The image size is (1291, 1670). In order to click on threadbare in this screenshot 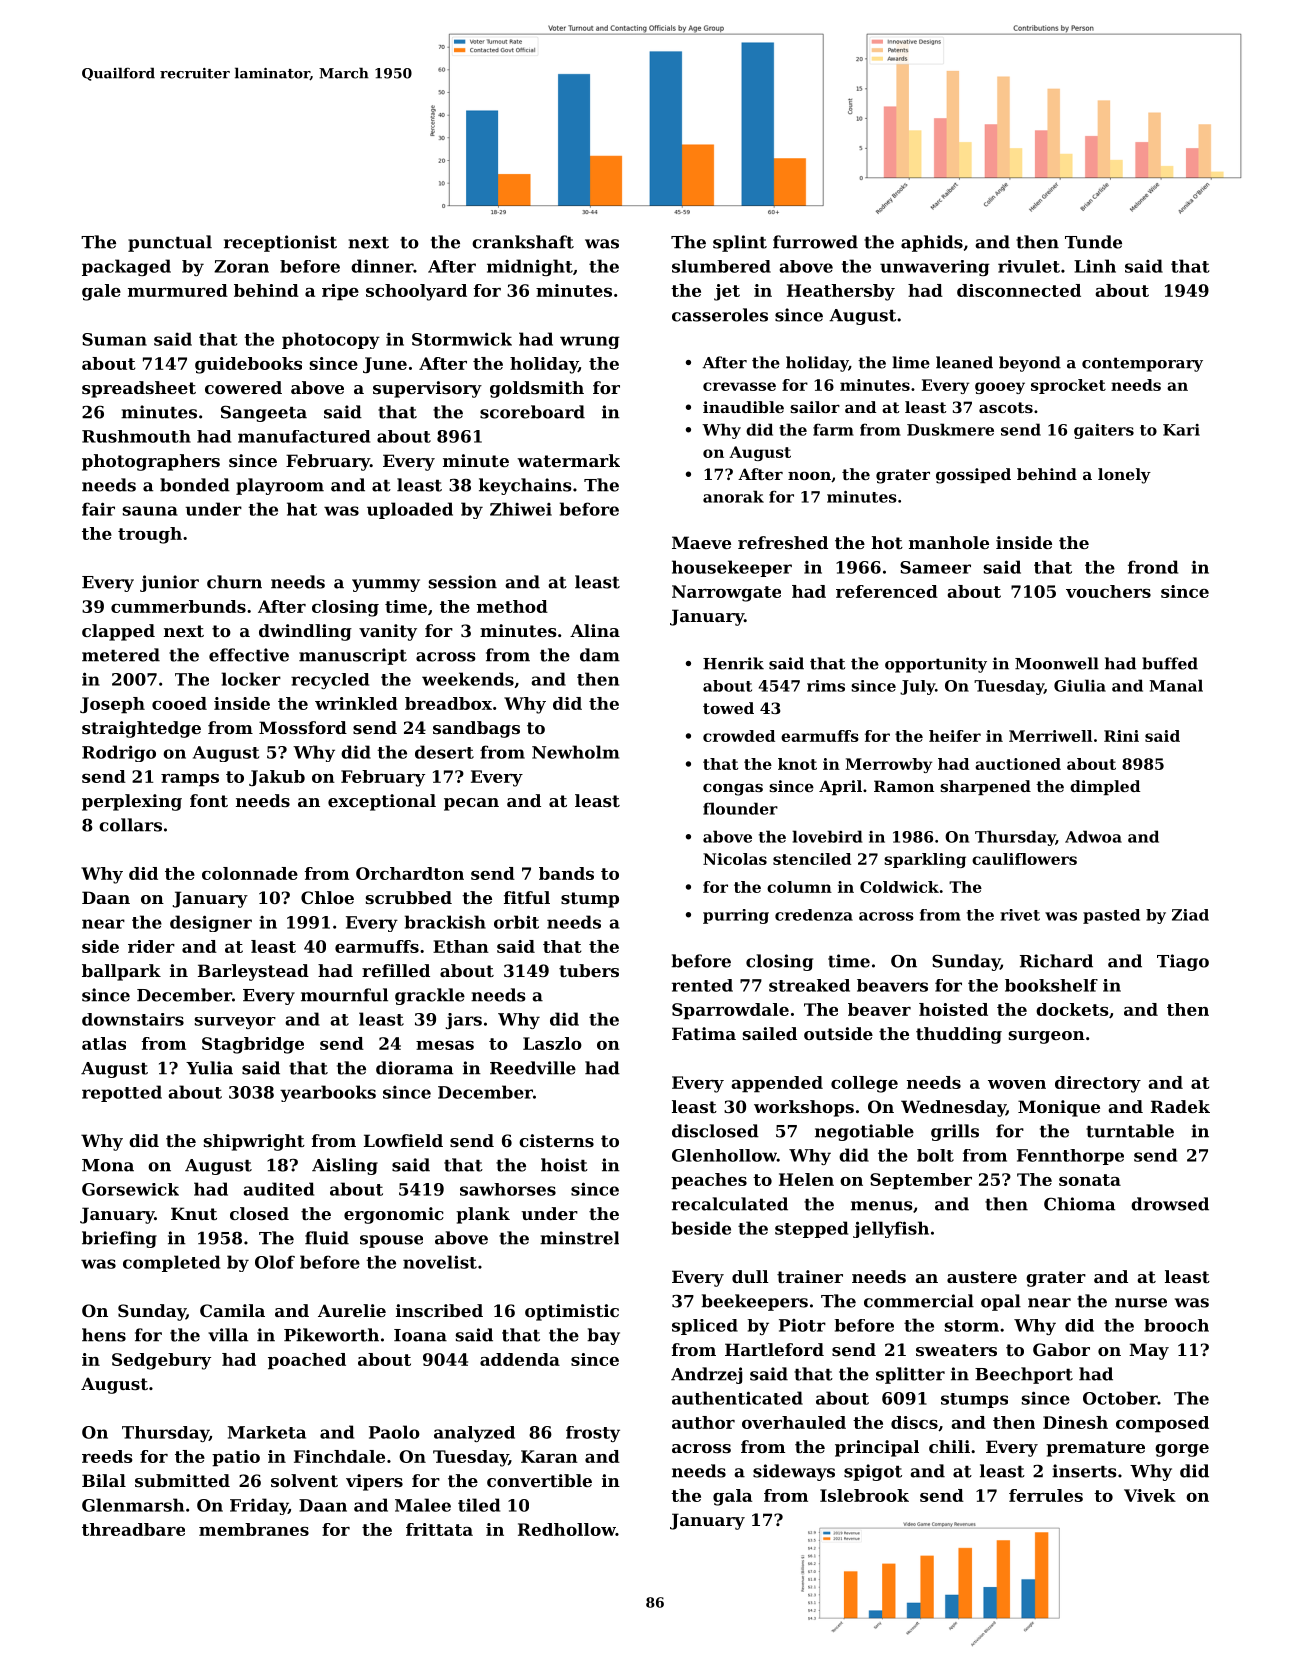, I will do `click(133, 1529)`.
